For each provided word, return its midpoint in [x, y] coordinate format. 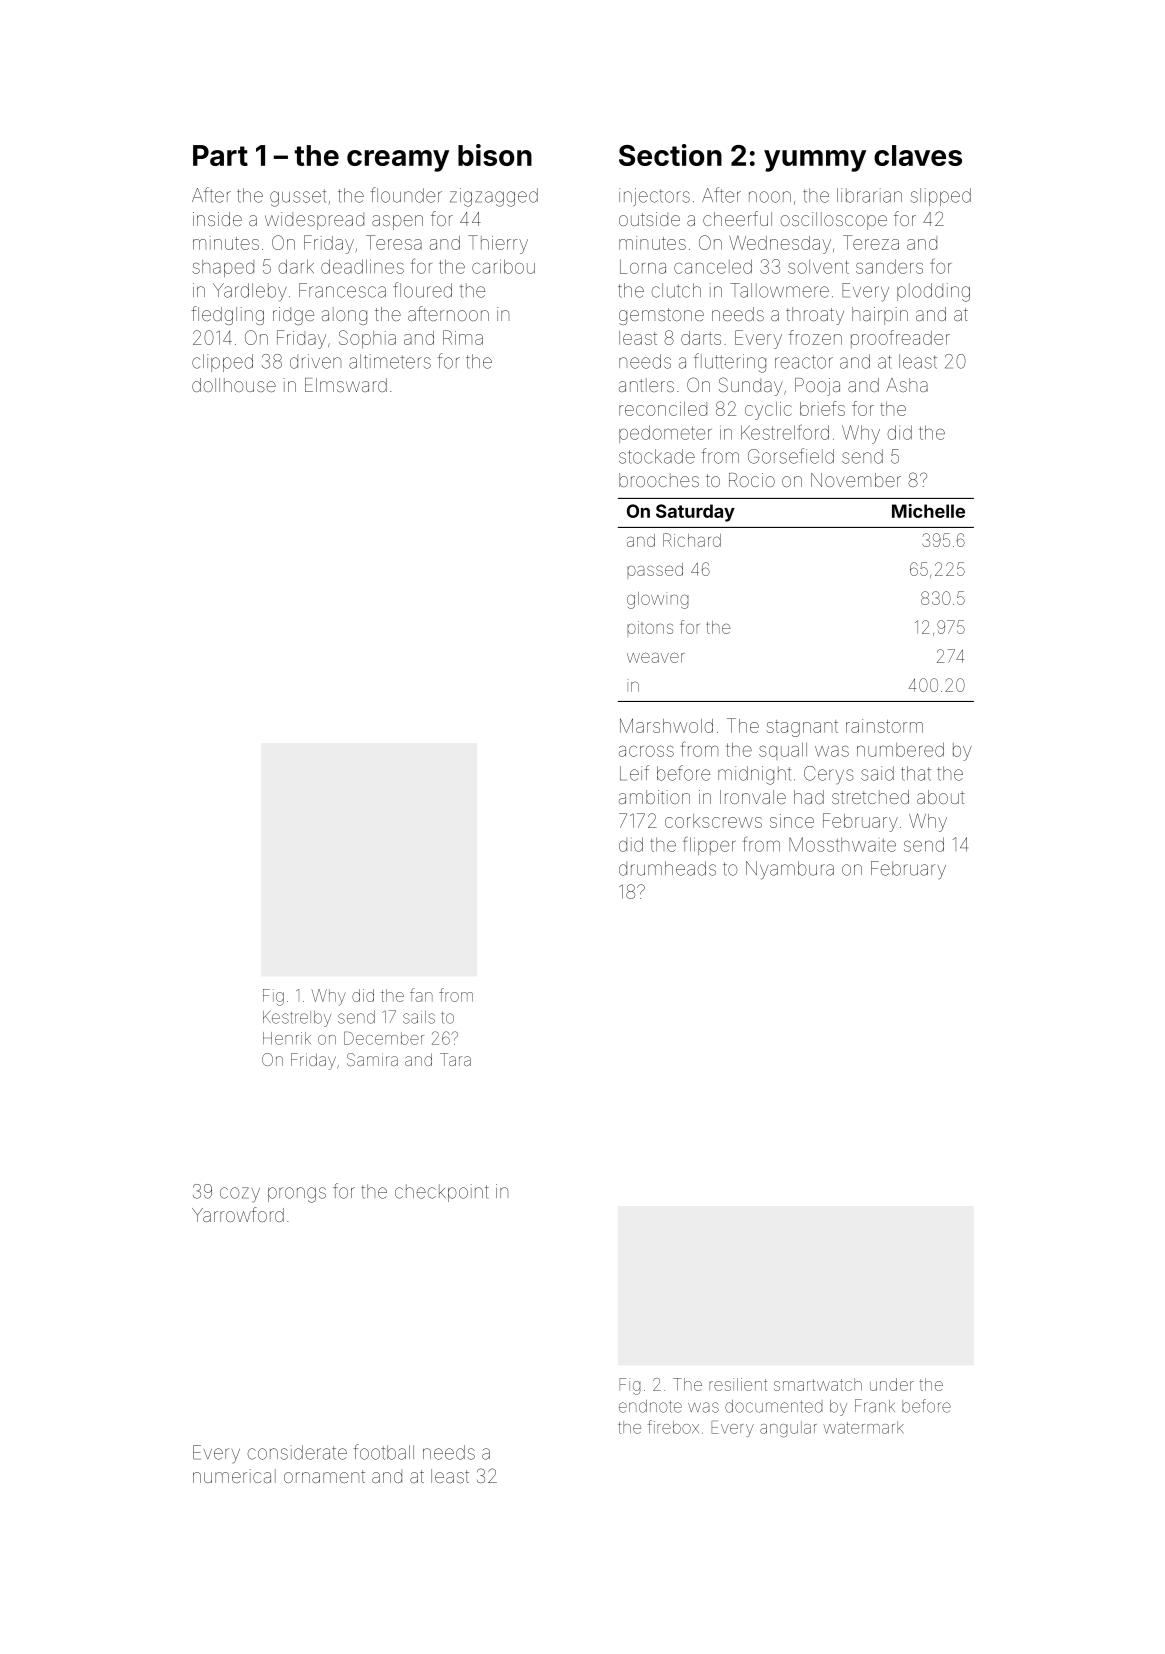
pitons [650, 629]
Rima [463, 337]
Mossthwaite [842, 844]
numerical [234, 1476]
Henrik [287, 1038]
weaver [655, 657]
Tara [455, 1059]
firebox [673, 1427]
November [856, 480]
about [940, 797]
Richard [692, 540]
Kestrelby [297, 1018]
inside [217, 219]
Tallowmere [779, 290]
